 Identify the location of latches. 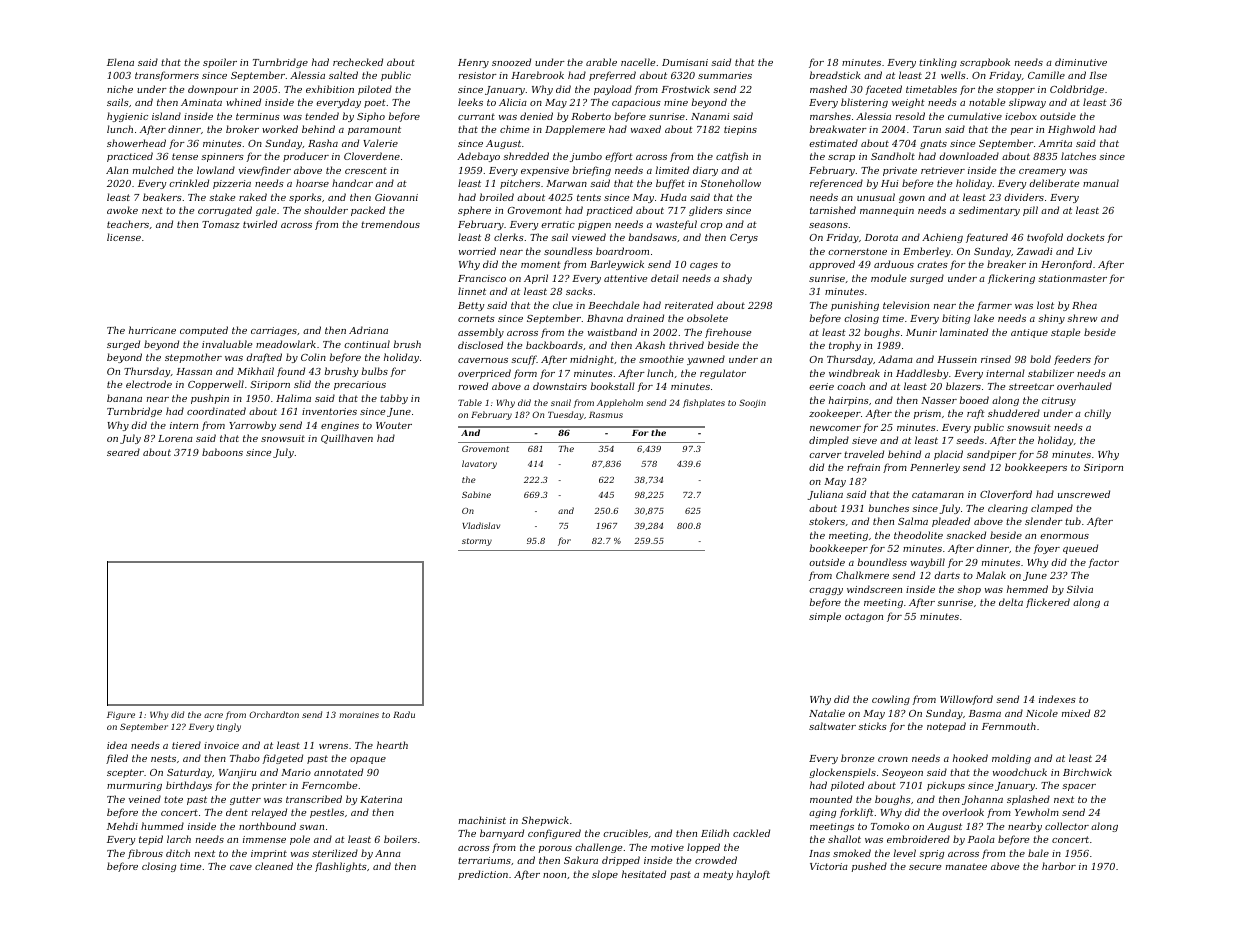
(1078, 156).
